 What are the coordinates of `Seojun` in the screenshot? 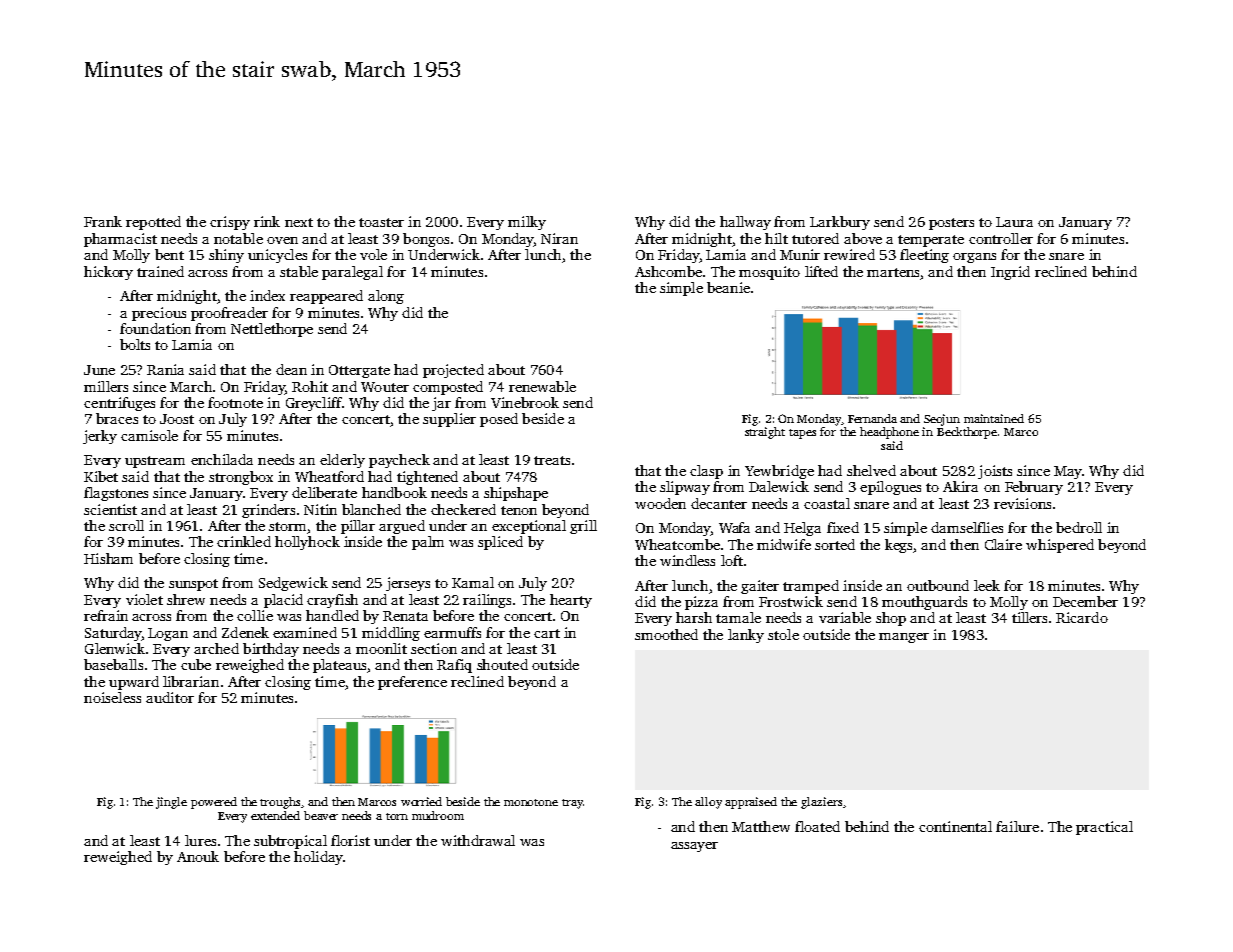 It's located at (942, 420).
